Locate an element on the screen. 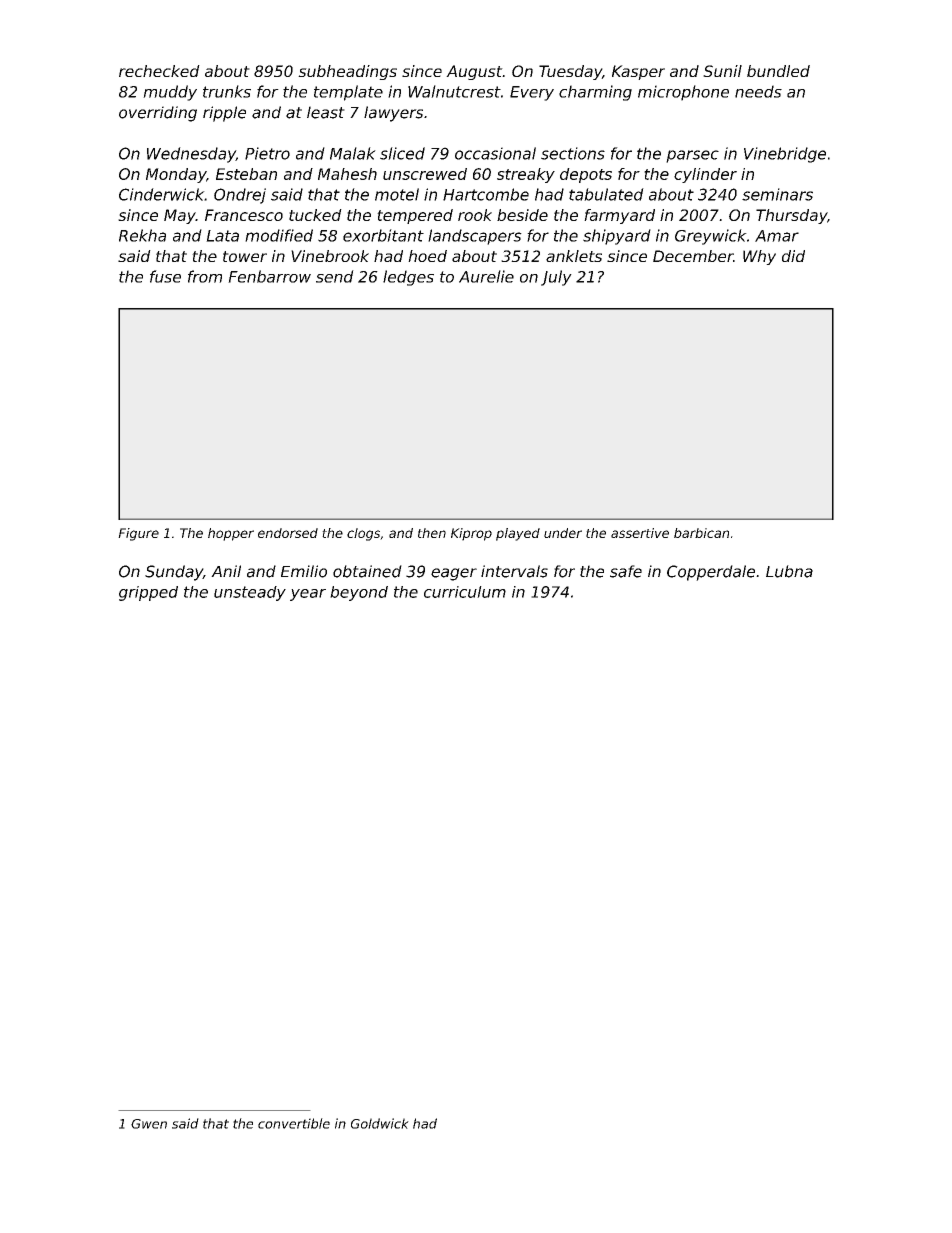  year is located at coordinates (308, 595).
